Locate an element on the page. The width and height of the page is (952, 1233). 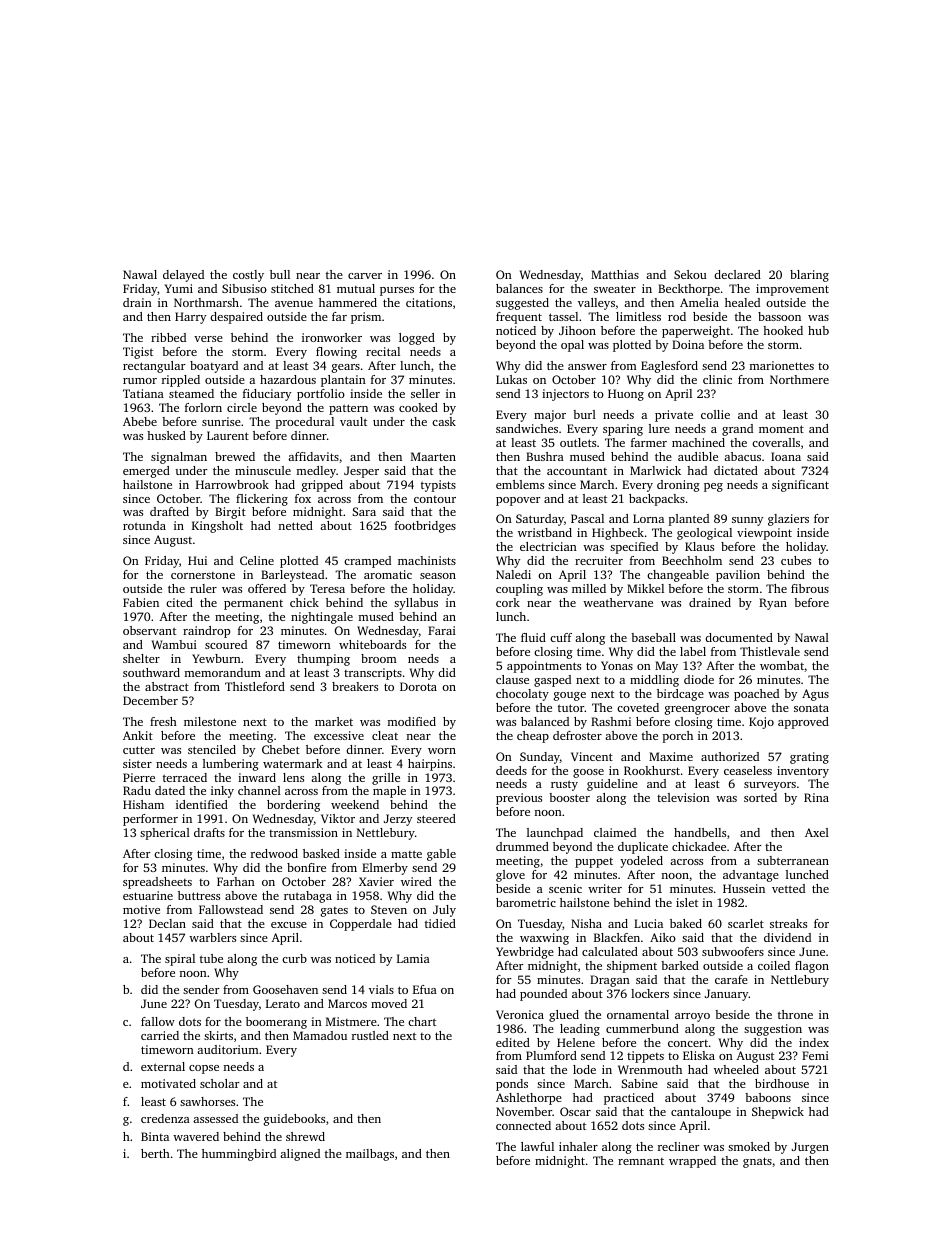
Matthias is located at coordinates (615, 274).
